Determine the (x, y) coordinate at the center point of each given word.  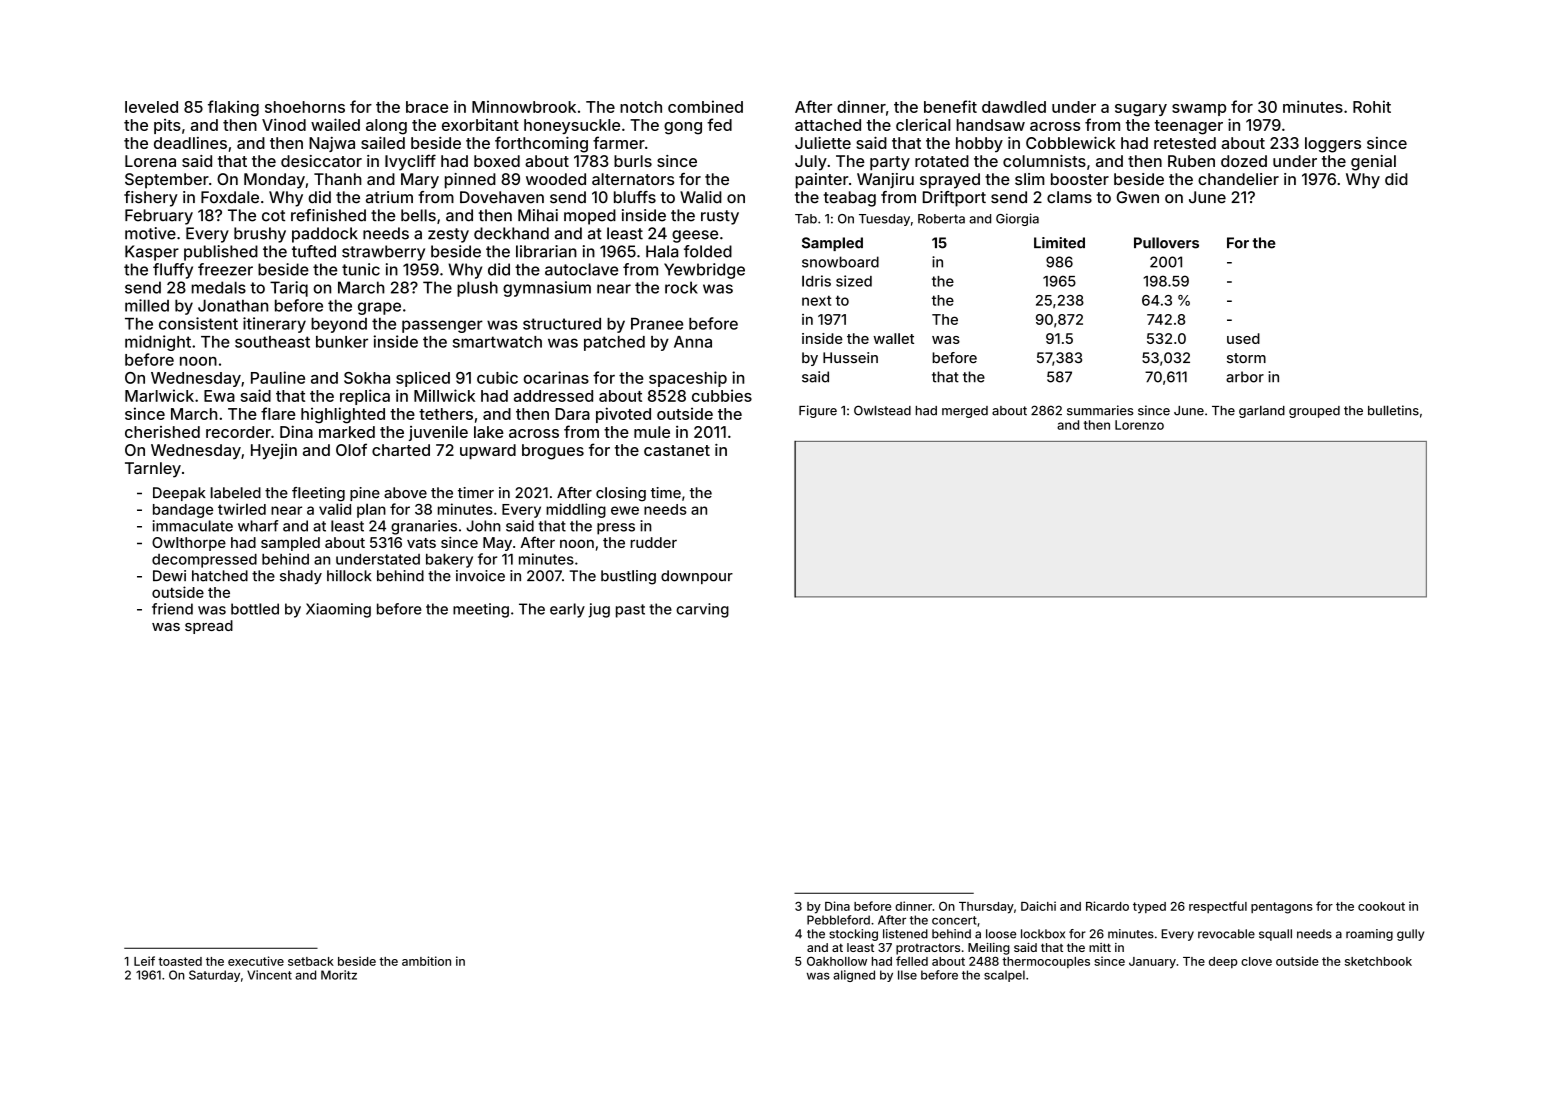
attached (828, 125)
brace (427, 107)
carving (702, 610)
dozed (1244, 161)
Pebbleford (838, 920)
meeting (481, 610)
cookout (1381, 906)
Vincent (269, 975)
